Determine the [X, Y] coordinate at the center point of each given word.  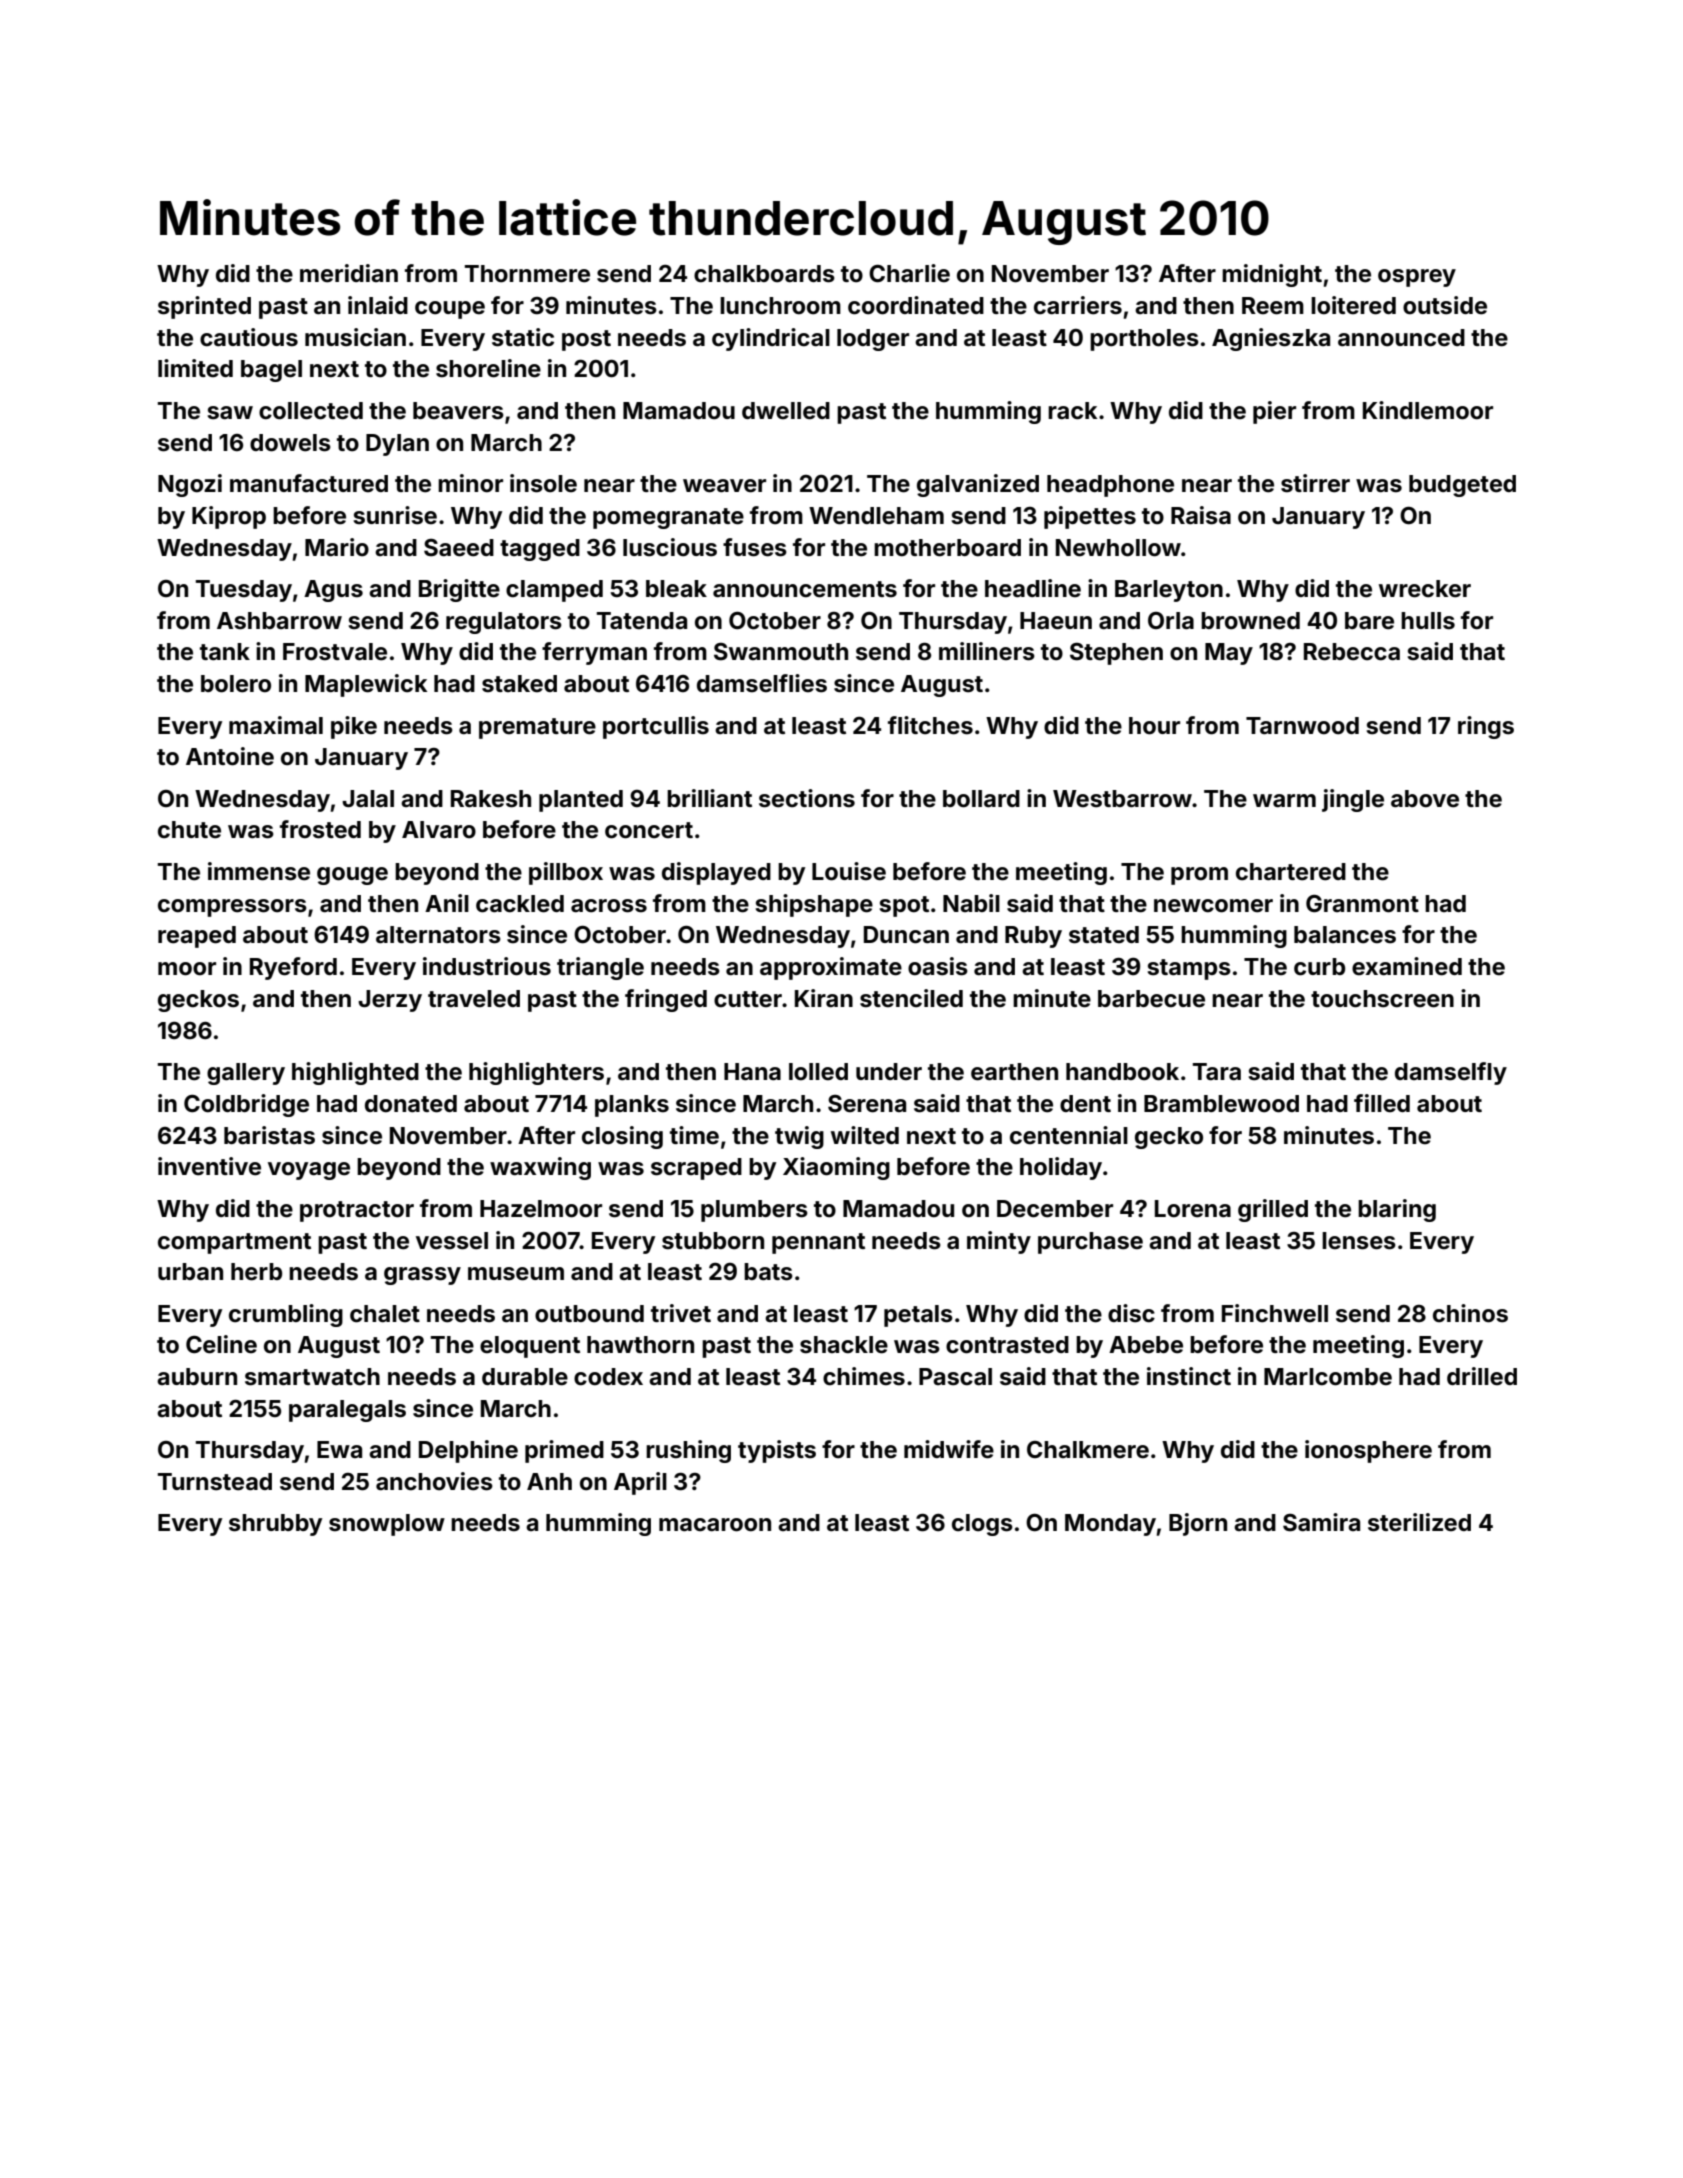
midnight [1272, 275]
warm [1284, 800]
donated [411, 1104]
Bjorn [1198, 1524]
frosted [320, 829]
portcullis [656, 727]
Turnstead [215, 1482]
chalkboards [764, 274]
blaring [1397, 1210]
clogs [982, 1525]
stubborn [713, 1241]
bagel [271, 371]
